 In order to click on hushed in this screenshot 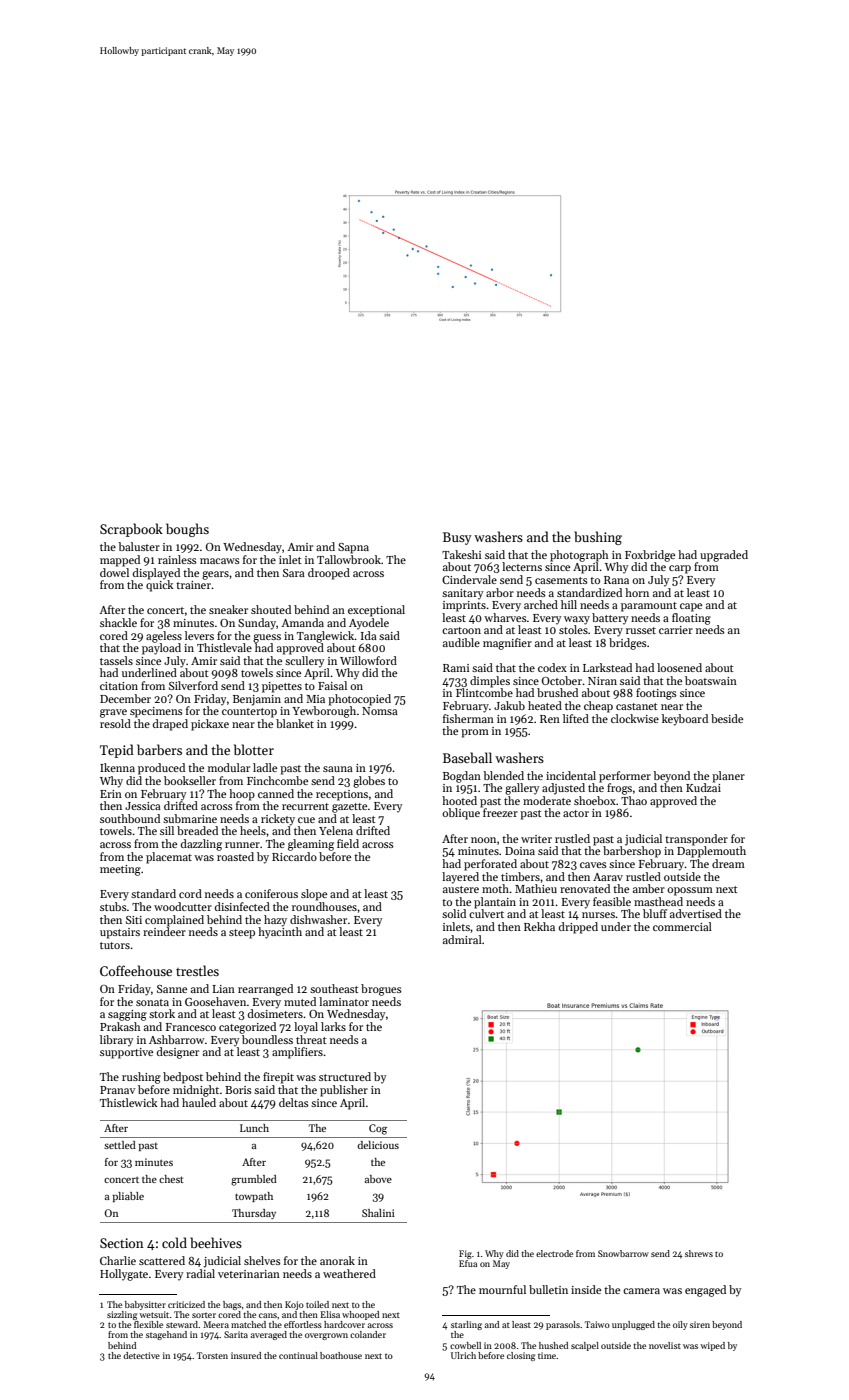, I will do `click(554, 1345)`.
